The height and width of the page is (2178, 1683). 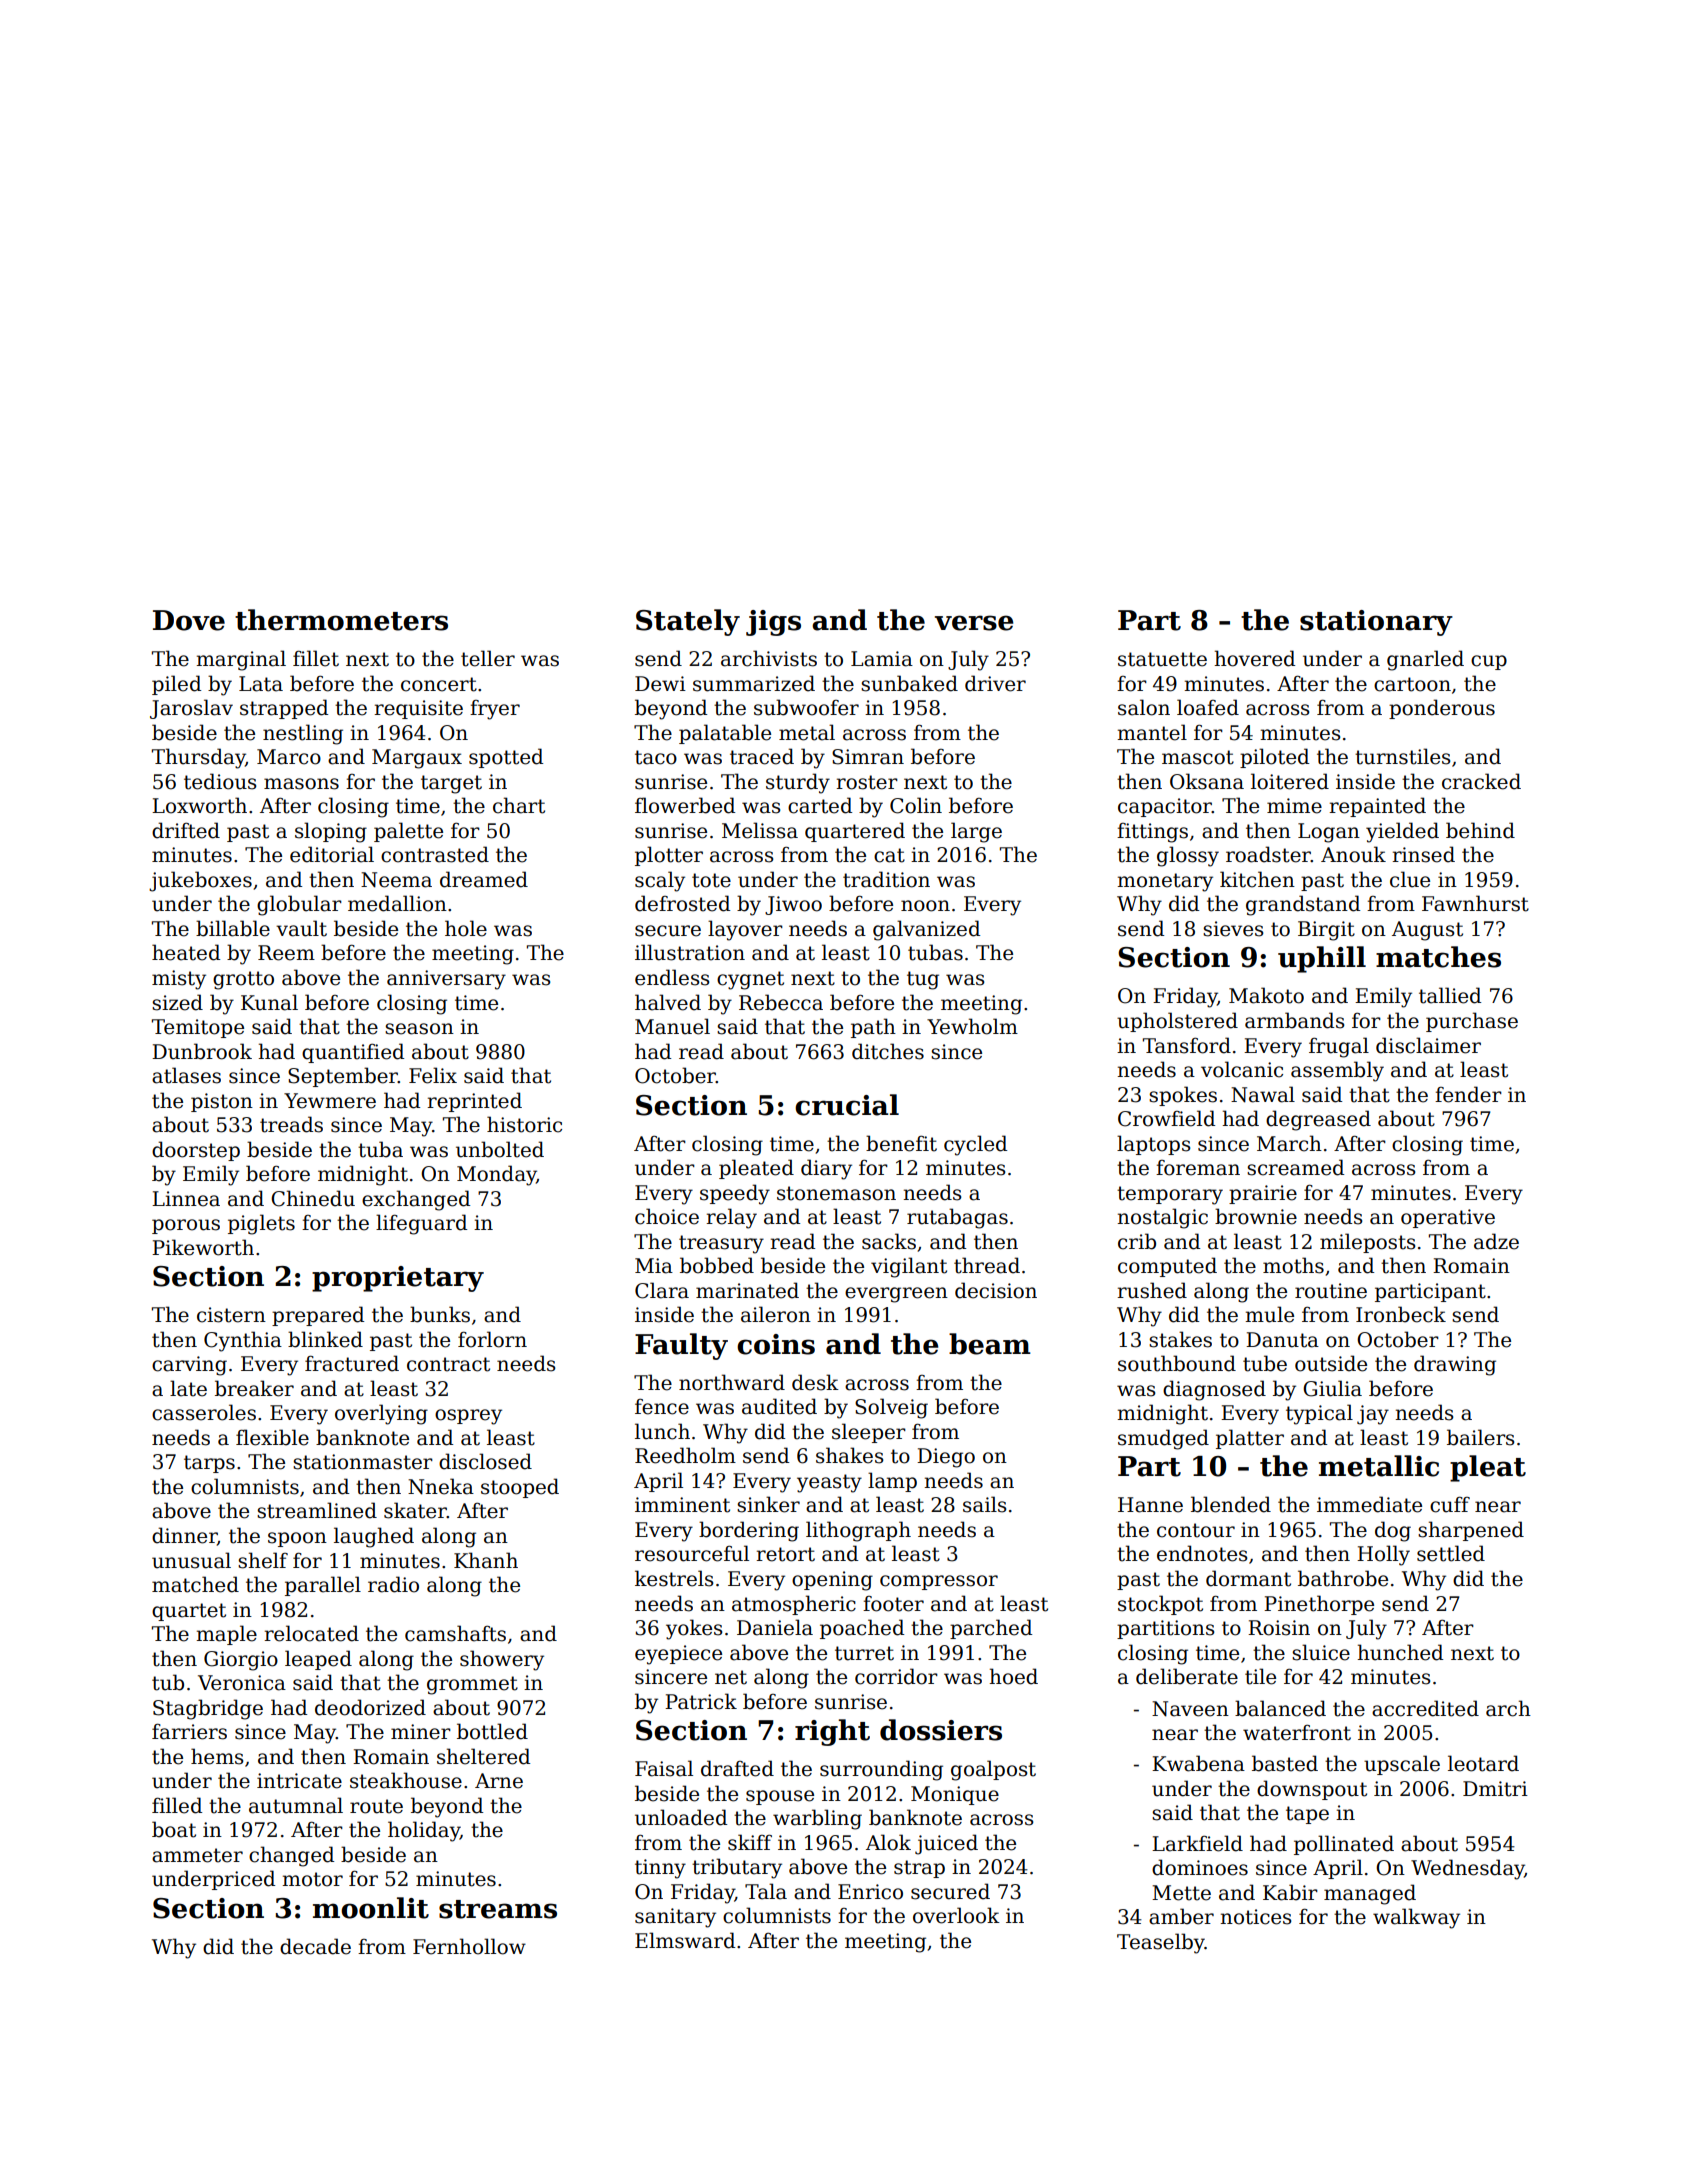 What do you see at coordinates (440, 1314) in the page?
I see `bunks` at bounding box center [440, 1314].
